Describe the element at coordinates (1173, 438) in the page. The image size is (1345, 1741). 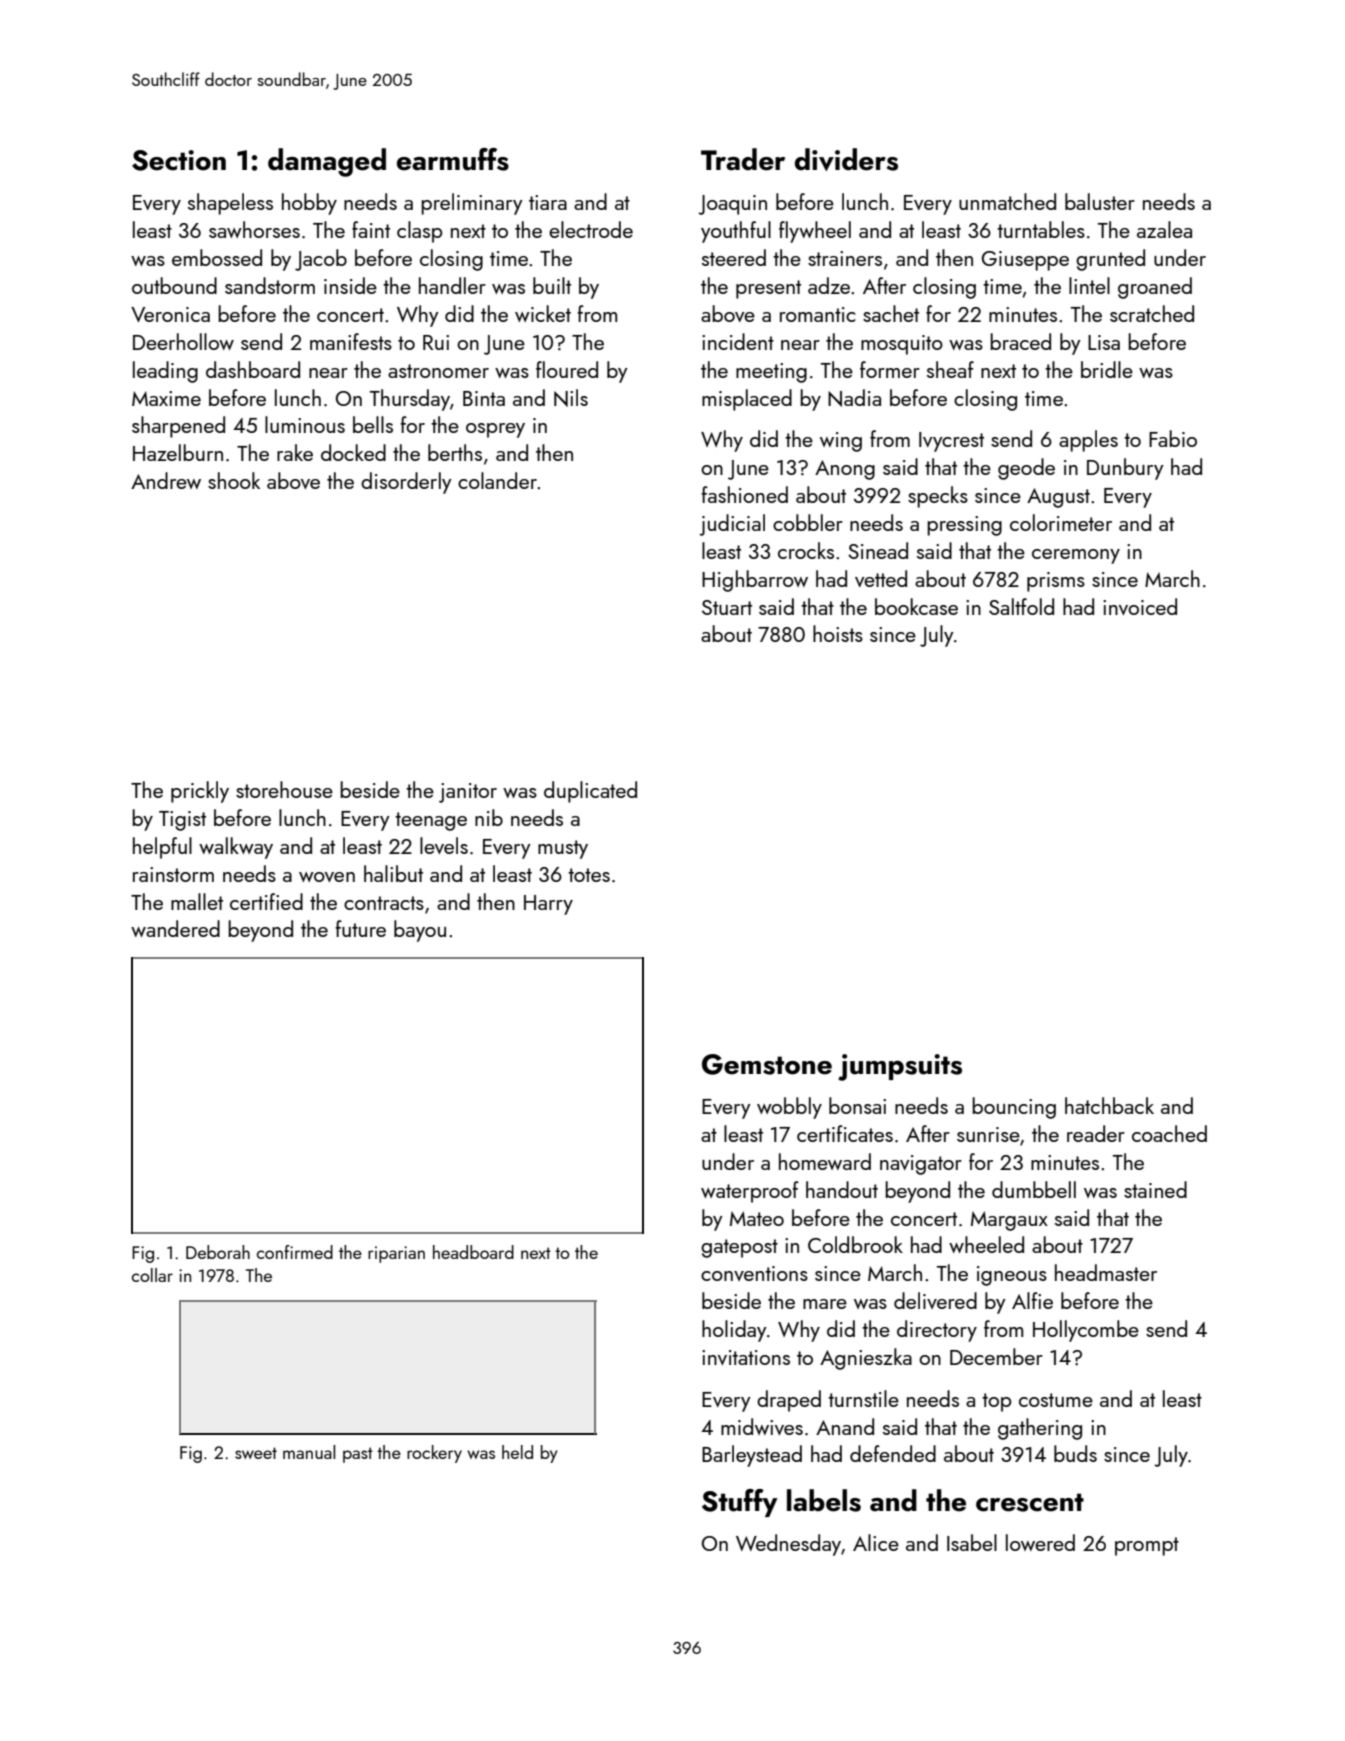
I see `Fabio` at that location.
